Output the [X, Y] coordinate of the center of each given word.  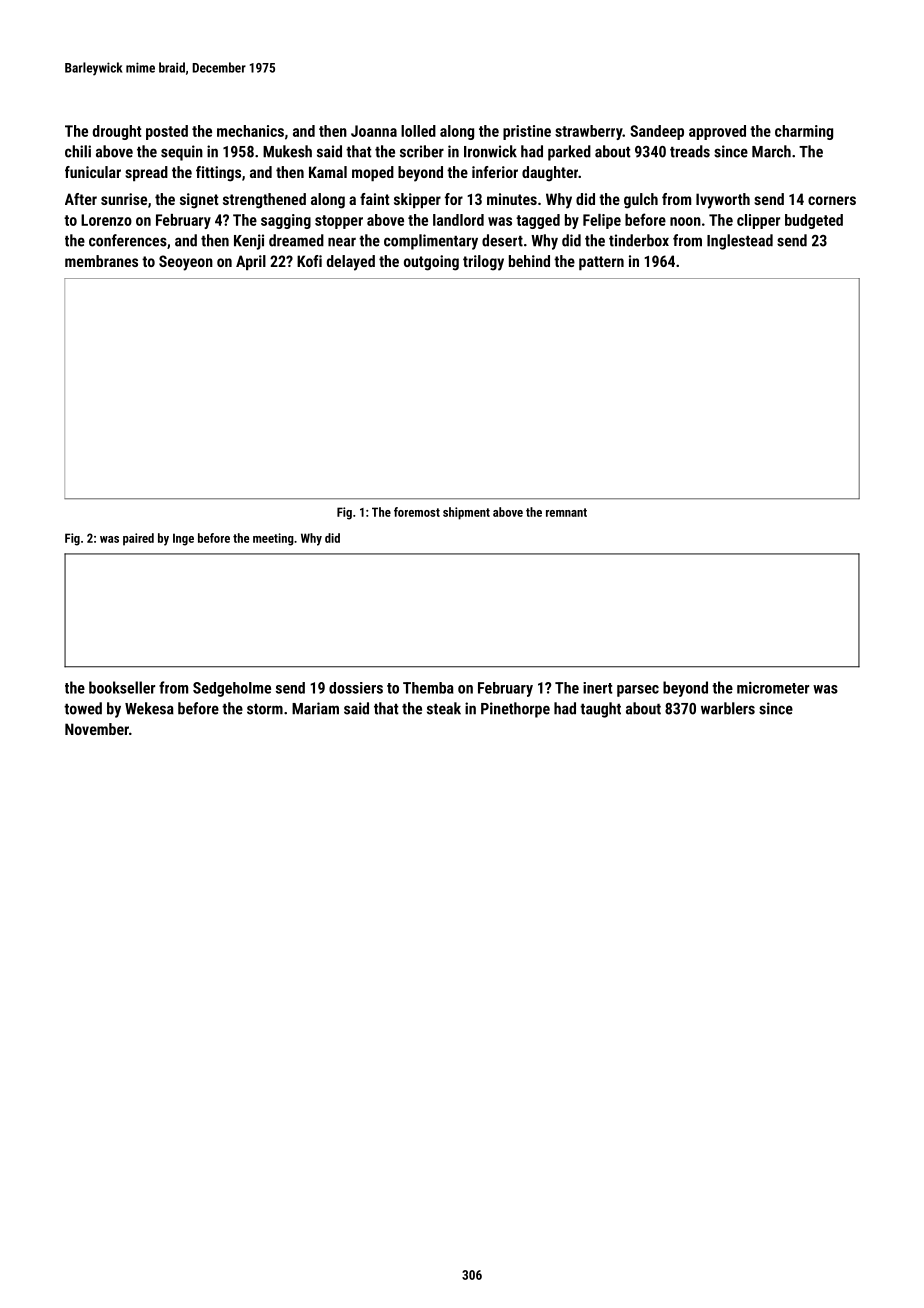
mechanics [250, 131]
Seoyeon [186, 263]
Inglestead [740, 242]
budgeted [814, 221]
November [97, 729]
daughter [550, 174]
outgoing [431, 263]
